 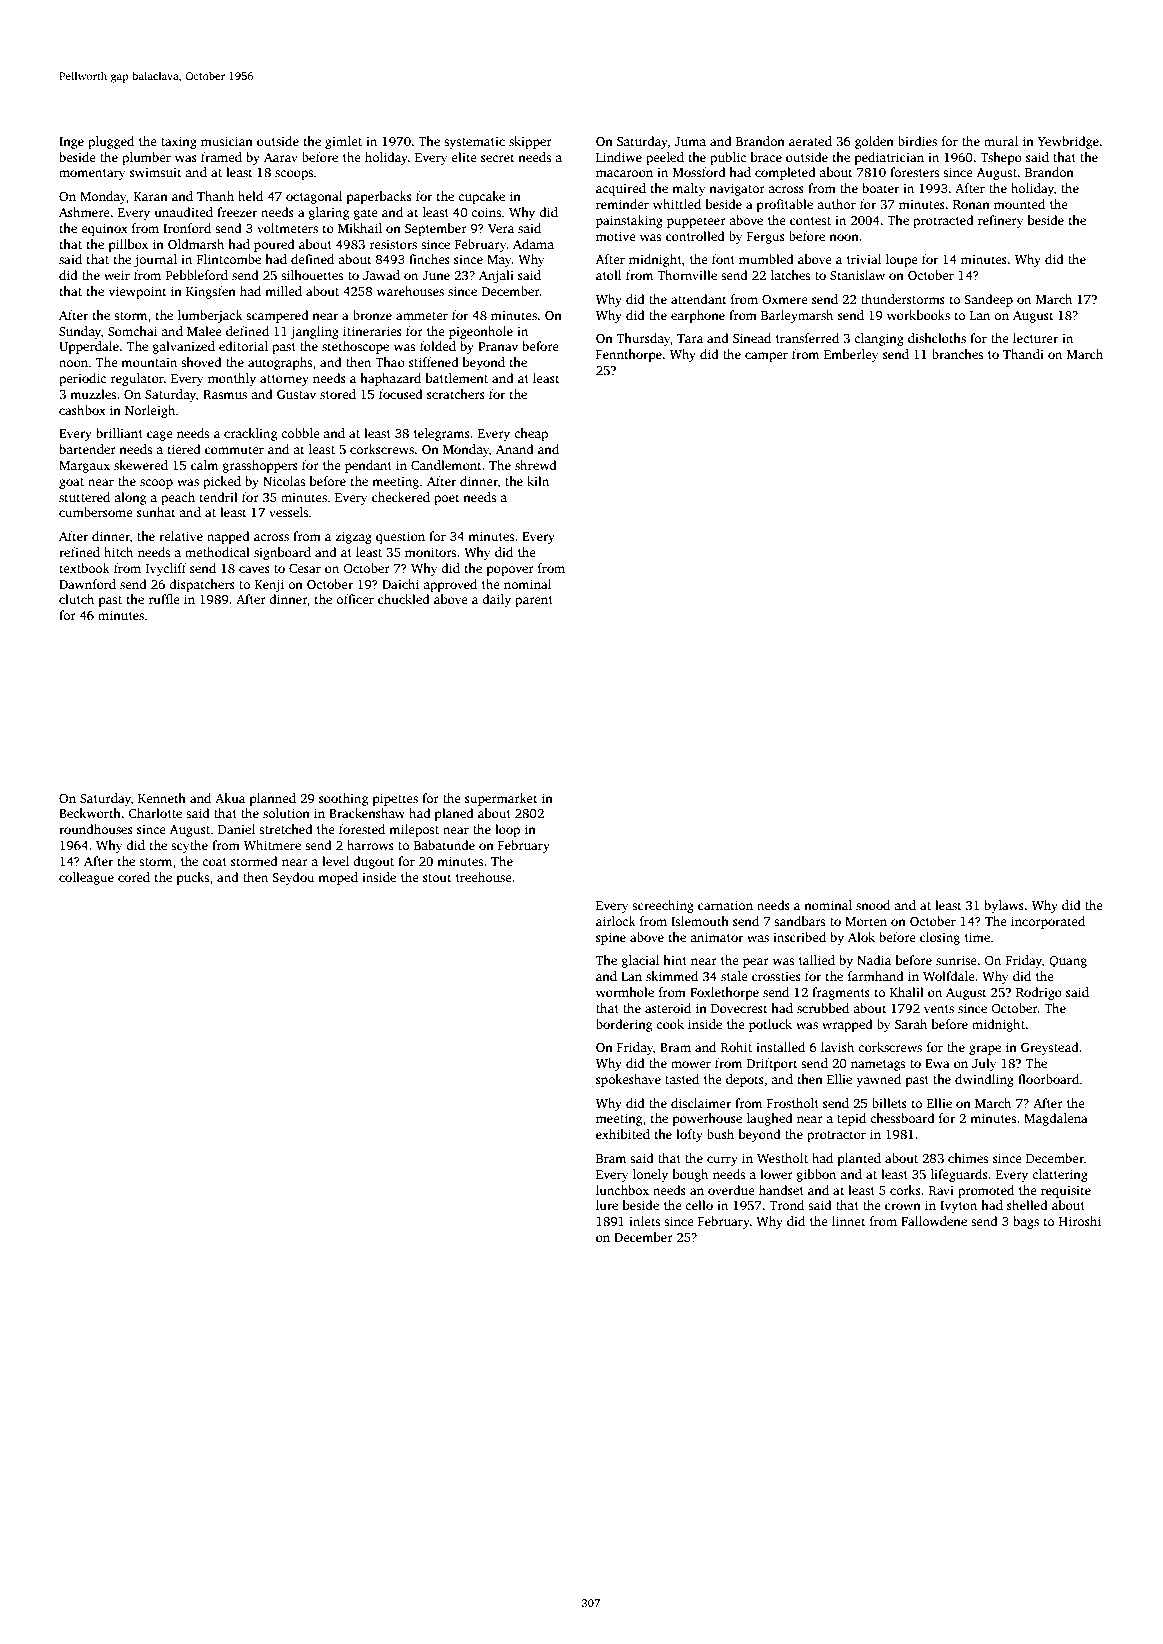 I want to click on moped, so click(x=338, y=878).
